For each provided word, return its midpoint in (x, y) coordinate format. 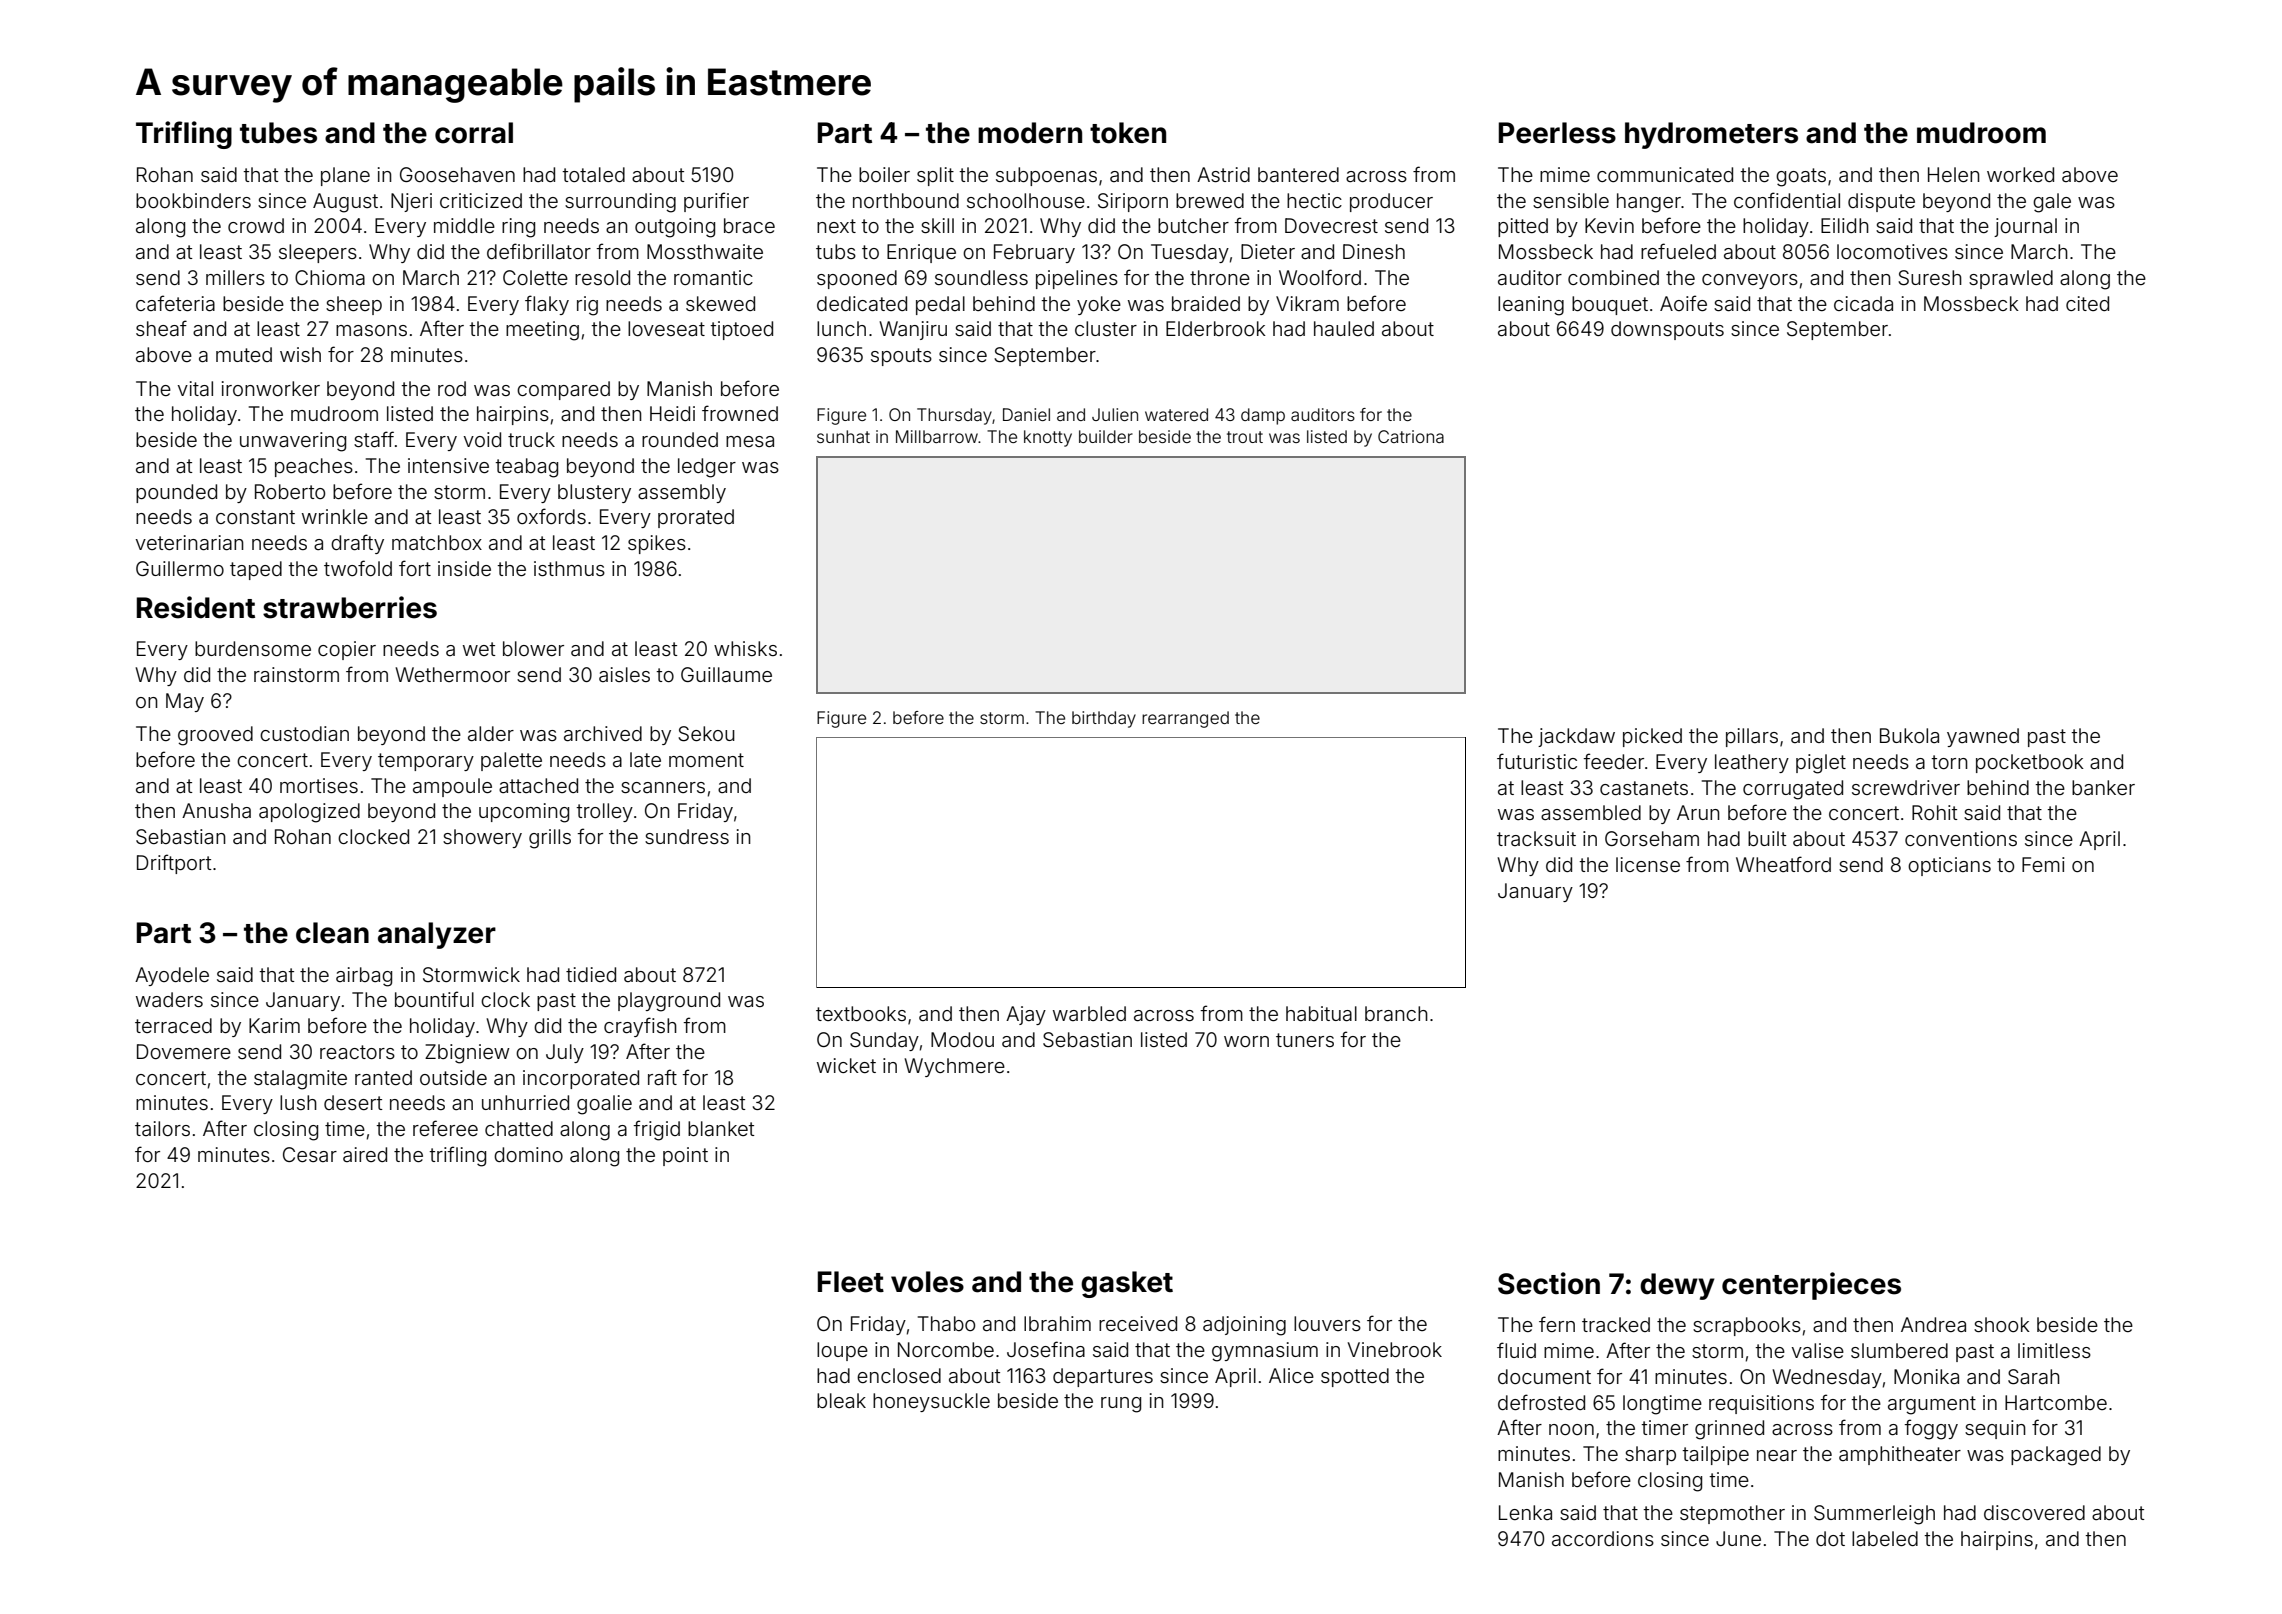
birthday (1104, 719)
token (1128, 133)
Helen (1954, 174)
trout (1245, 437)
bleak (841, 1400)
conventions (1961, 838)
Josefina (1046, 1349)
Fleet (851, 1282)
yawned (1983, 737)
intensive (448, 465)
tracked (1616, 1324)
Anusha (216, 810)
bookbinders (193, 200)
